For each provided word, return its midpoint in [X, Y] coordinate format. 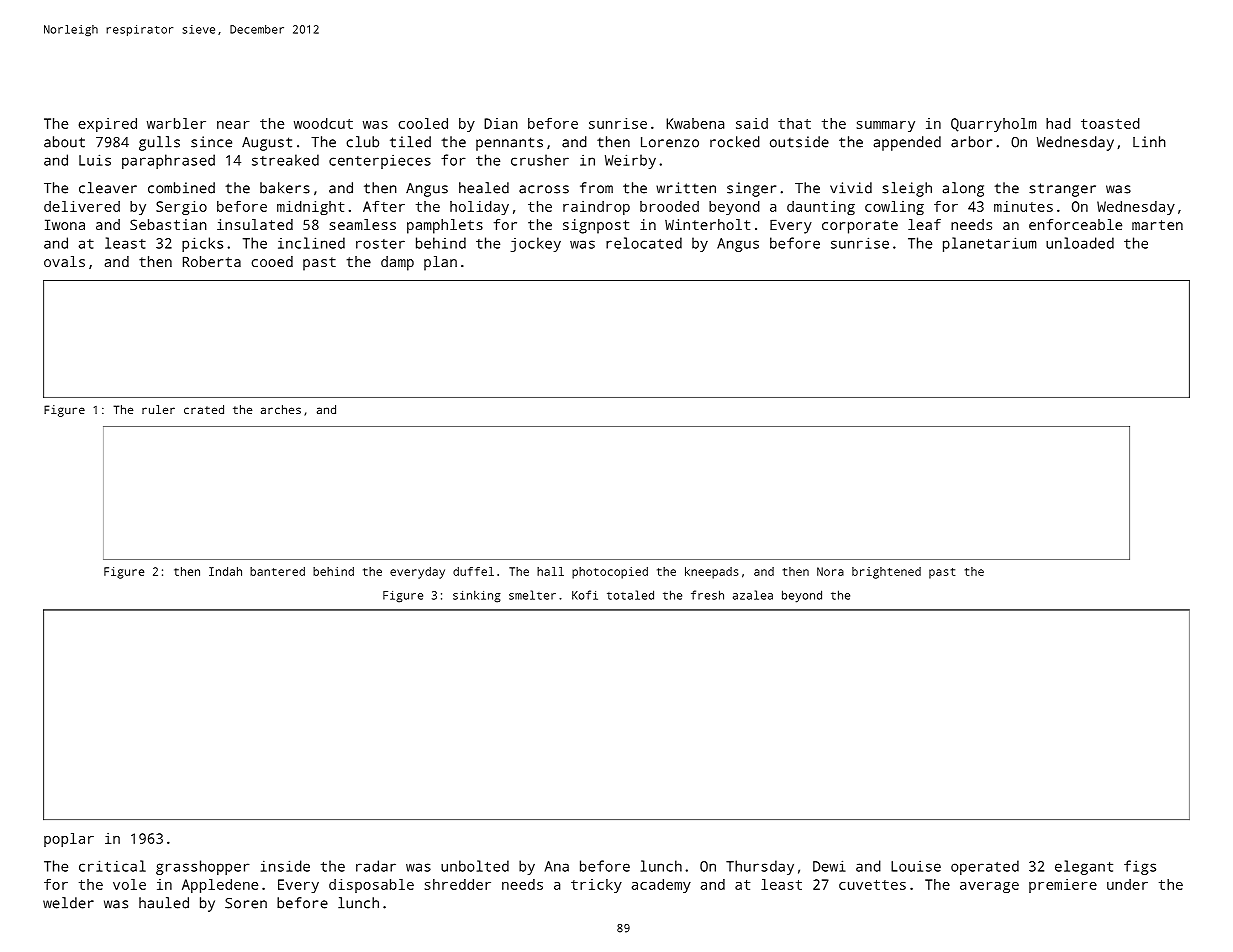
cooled [423, 123]
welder [68, 903]
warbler [176, 123]
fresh [707, 595]
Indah [225, 571]
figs [1140, 867]
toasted [1110, 123]
